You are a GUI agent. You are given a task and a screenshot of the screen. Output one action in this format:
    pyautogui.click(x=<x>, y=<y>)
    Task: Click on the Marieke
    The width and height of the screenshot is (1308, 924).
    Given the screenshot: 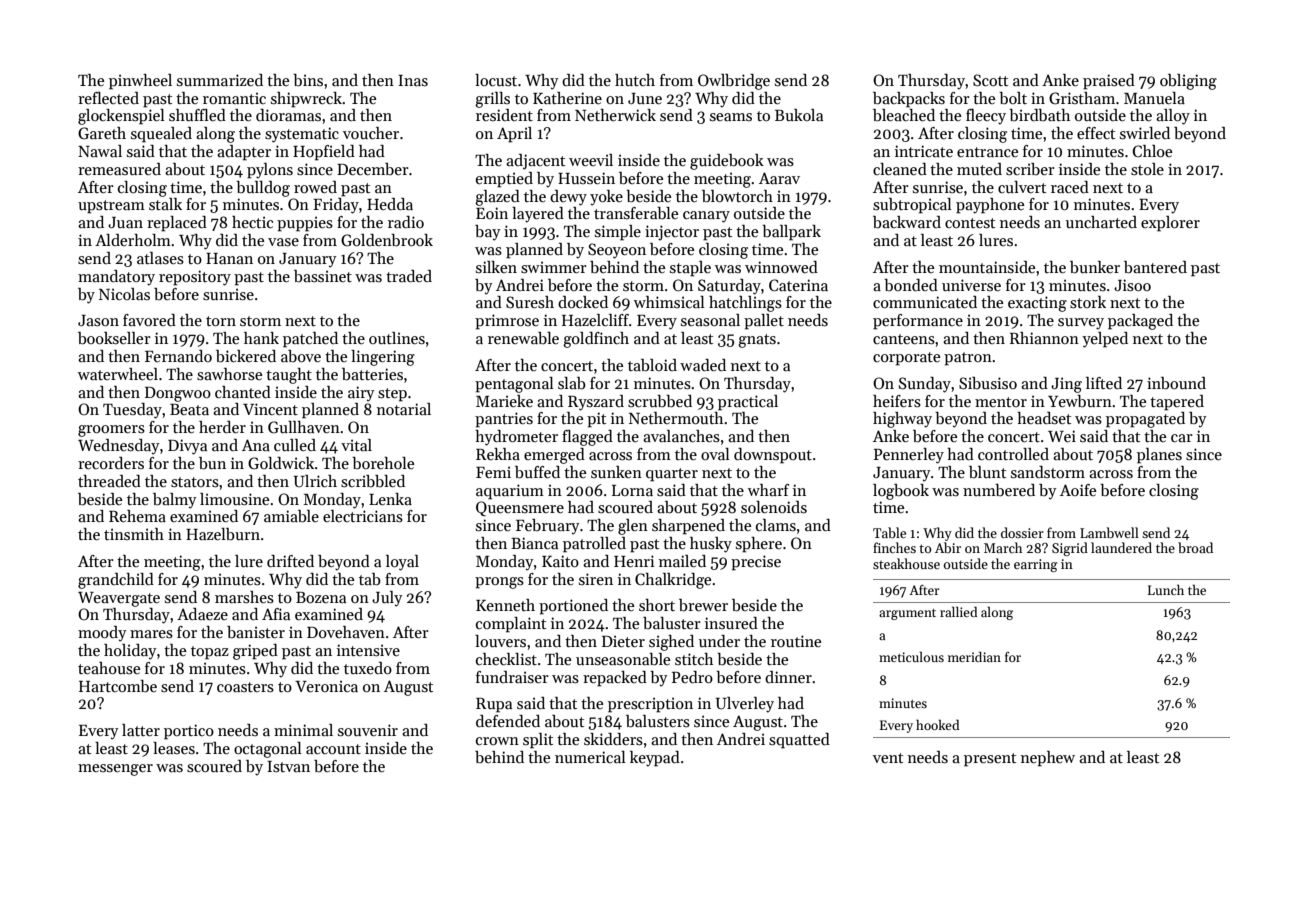 What is the action you would take?
    pyautogui.click(x=504, y=401)
